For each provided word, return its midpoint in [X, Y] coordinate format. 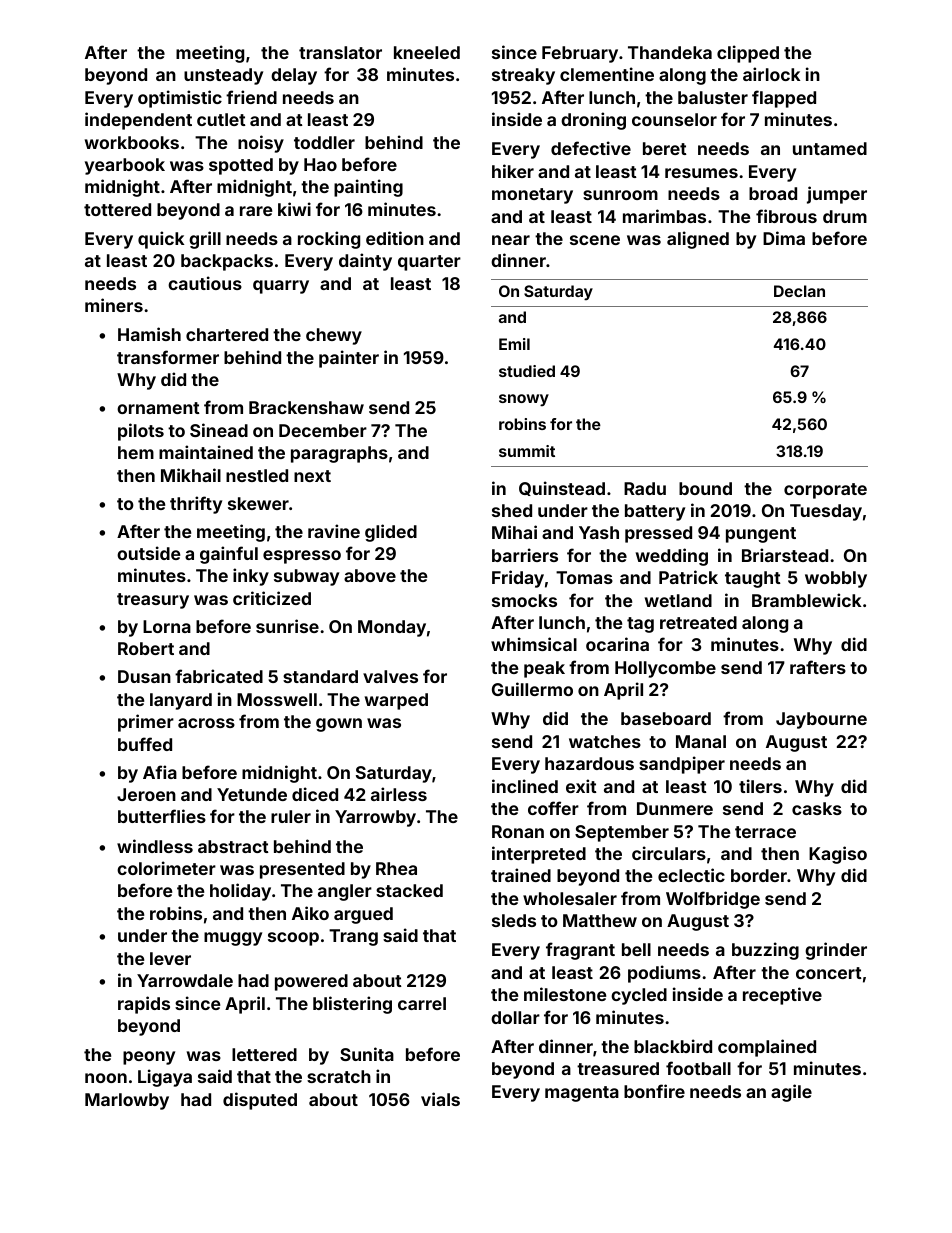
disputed [260, 1101]
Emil [514, 344]
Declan [799, 291]
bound [705, 488]
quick [161, 240]
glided [391, 533]
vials [440, 1099]
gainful [229, 555]
